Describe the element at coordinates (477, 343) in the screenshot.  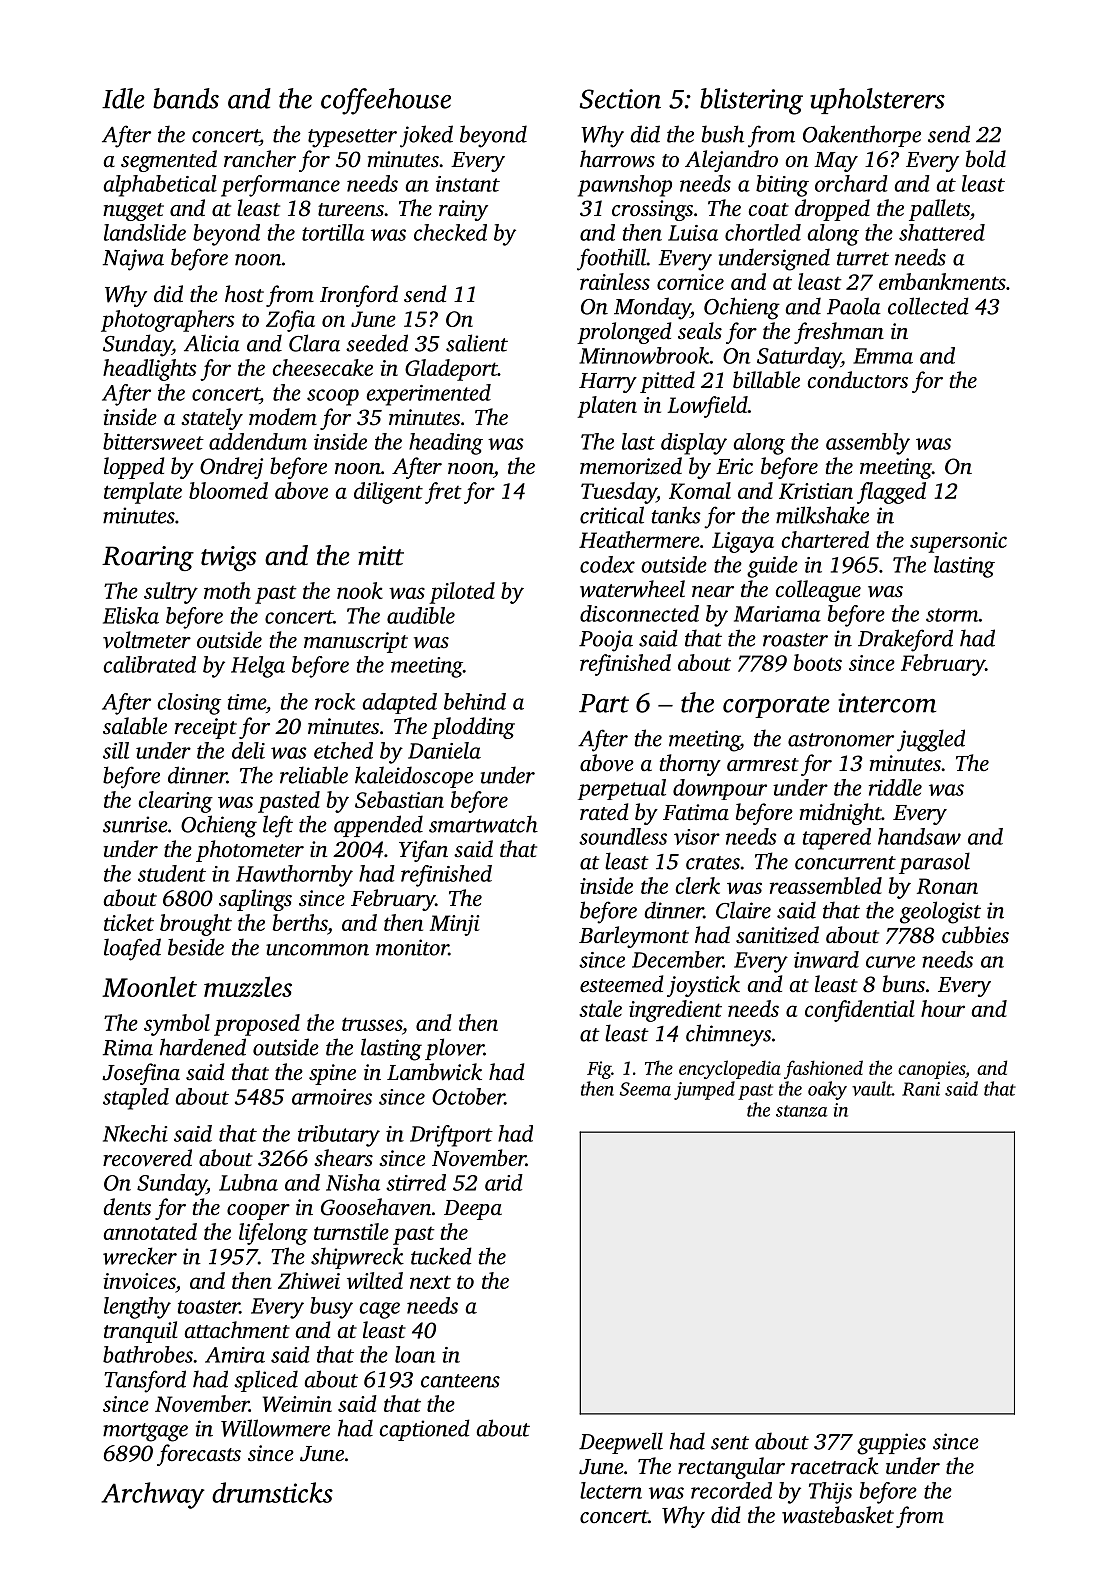
I see `salient` at that location.
